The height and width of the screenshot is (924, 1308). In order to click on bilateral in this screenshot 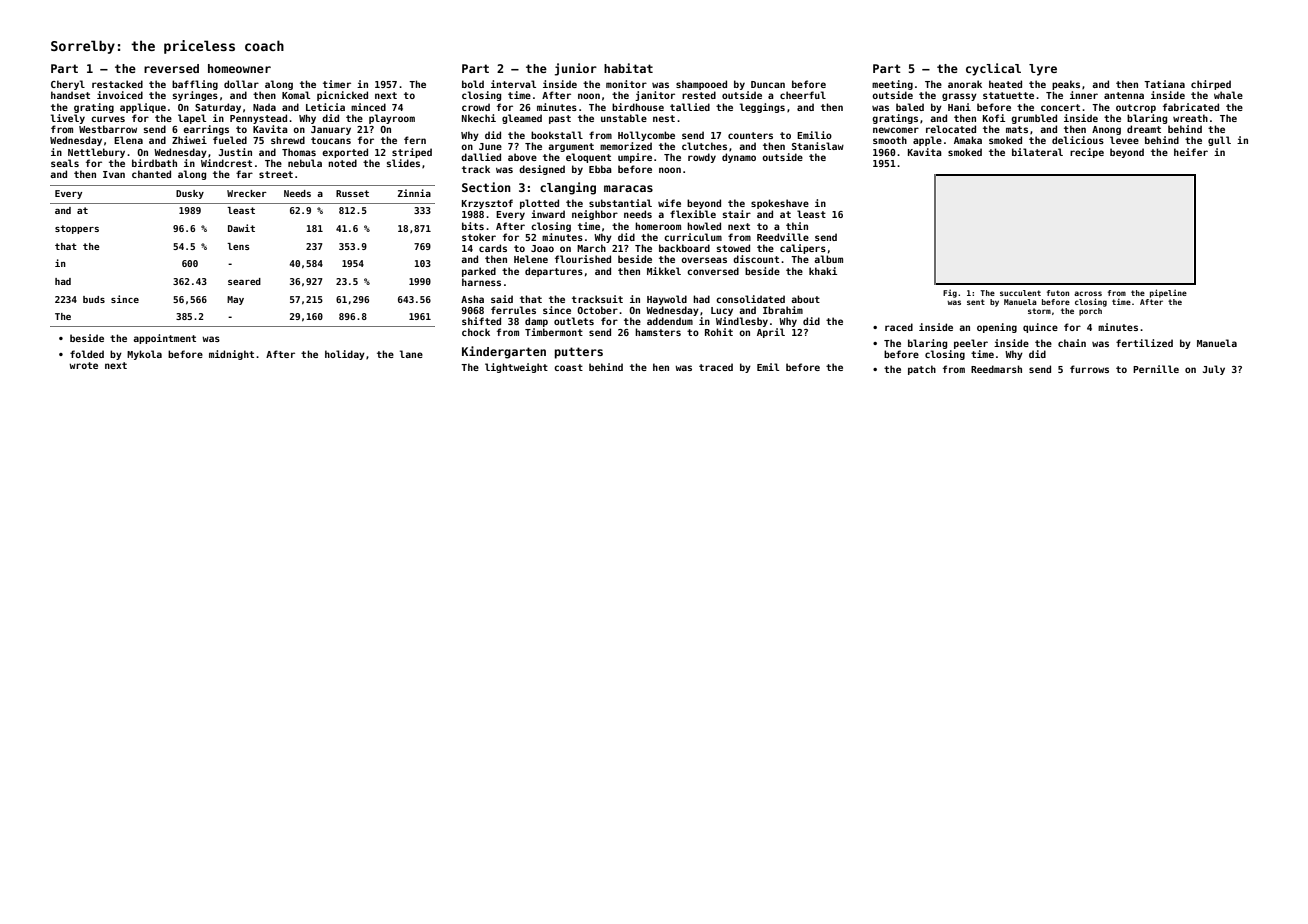, I will do `click(1037, 152)`.
